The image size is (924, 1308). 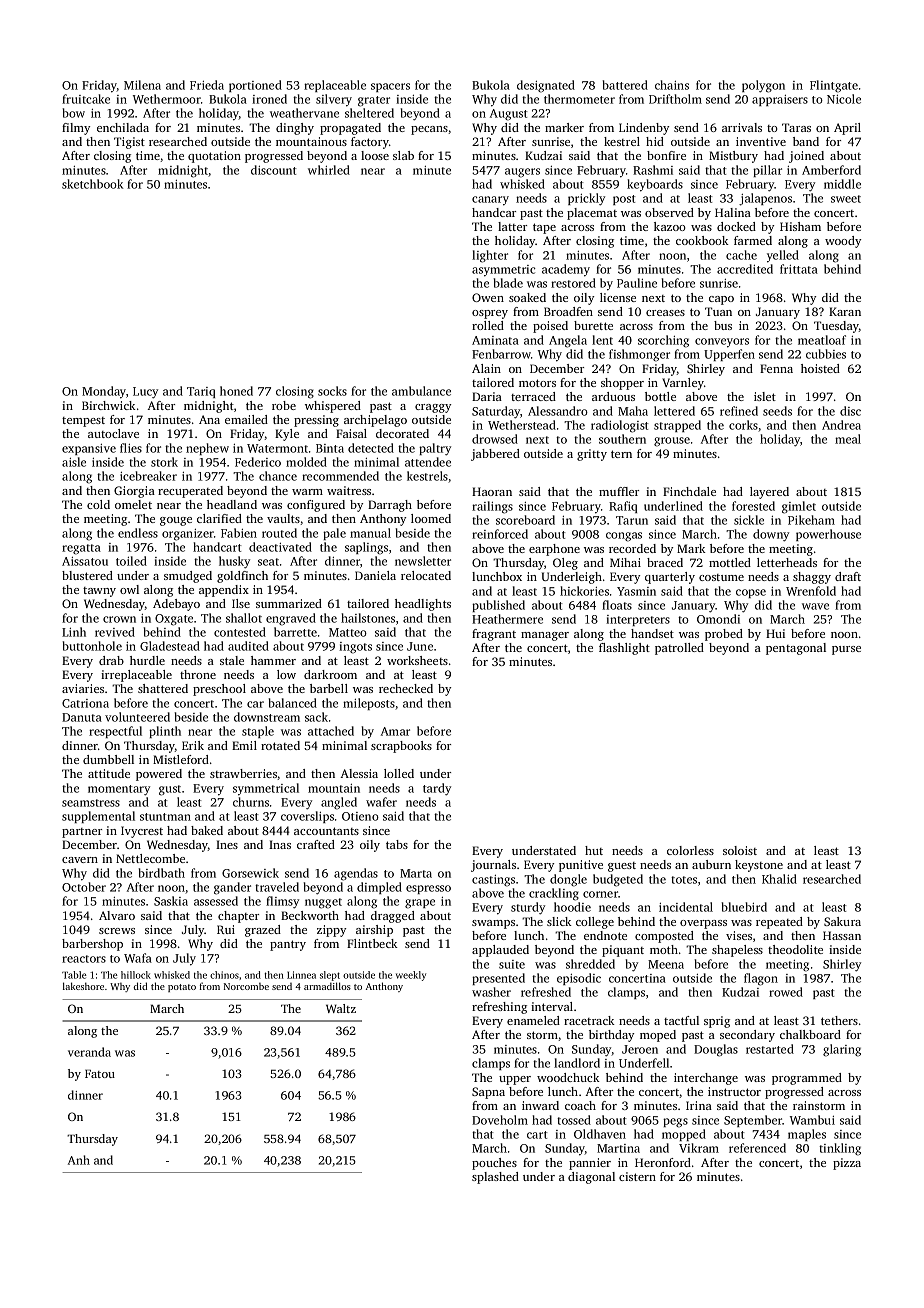 What do you see at coordinates (255, 86) in the screenshot?
I see `portioned` at bounding box center [255, 86].
